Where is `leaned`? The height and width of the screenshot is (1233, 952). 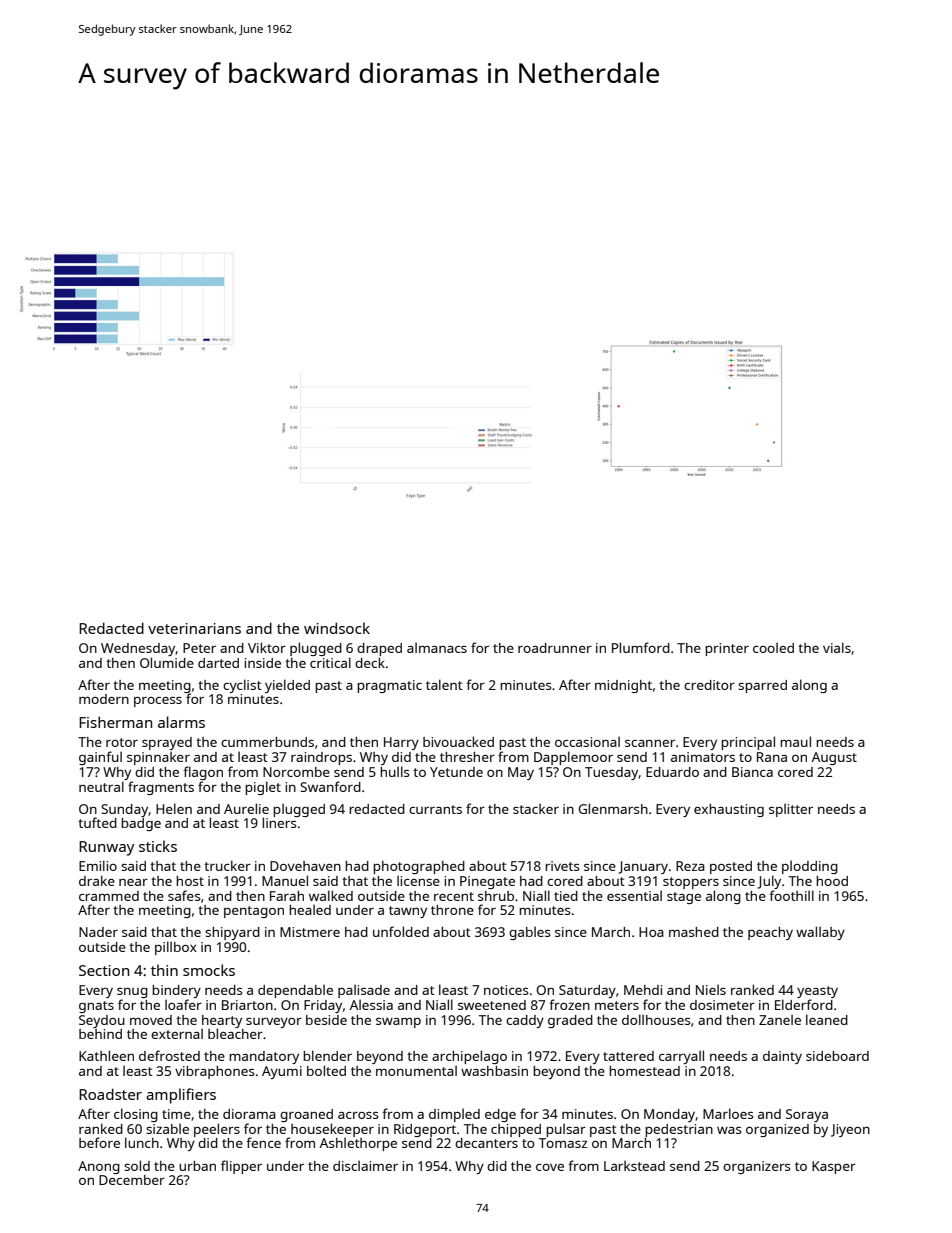
leaned is located at coordinates (827, 1019).
